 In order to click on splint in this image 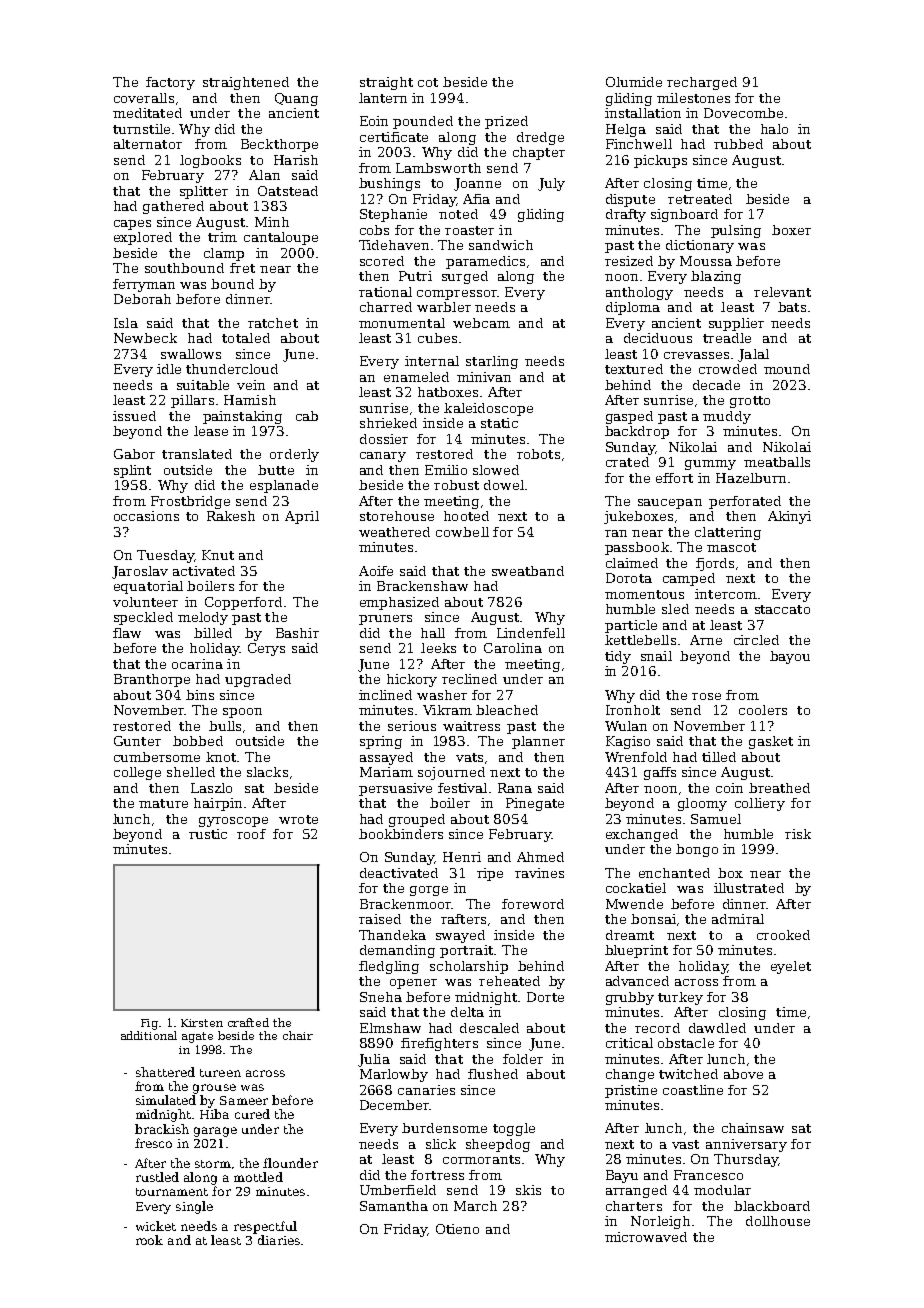, I will do `click(132, 471)`.
